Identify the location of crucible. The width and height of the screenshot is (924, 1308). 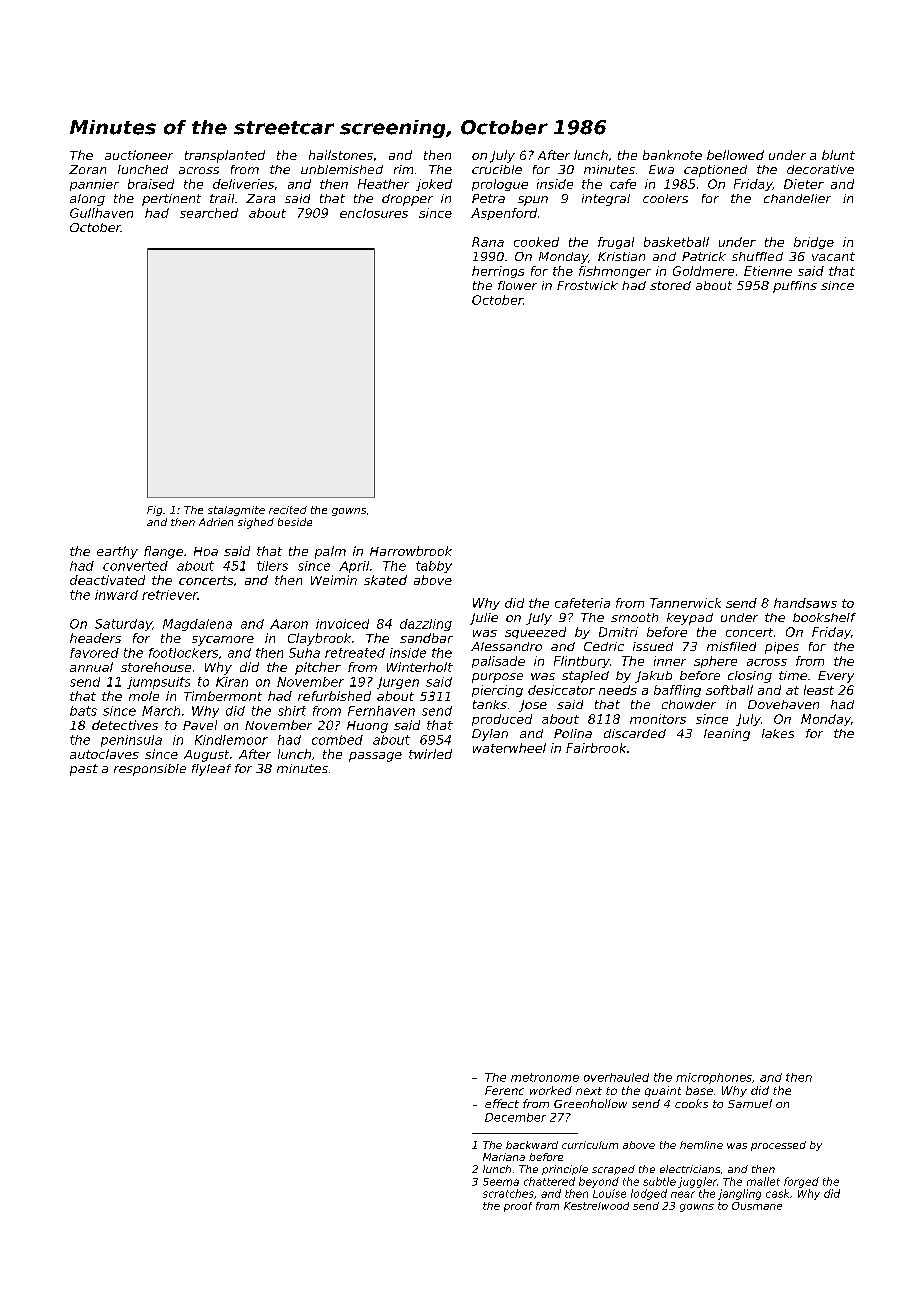
(497, 169).
